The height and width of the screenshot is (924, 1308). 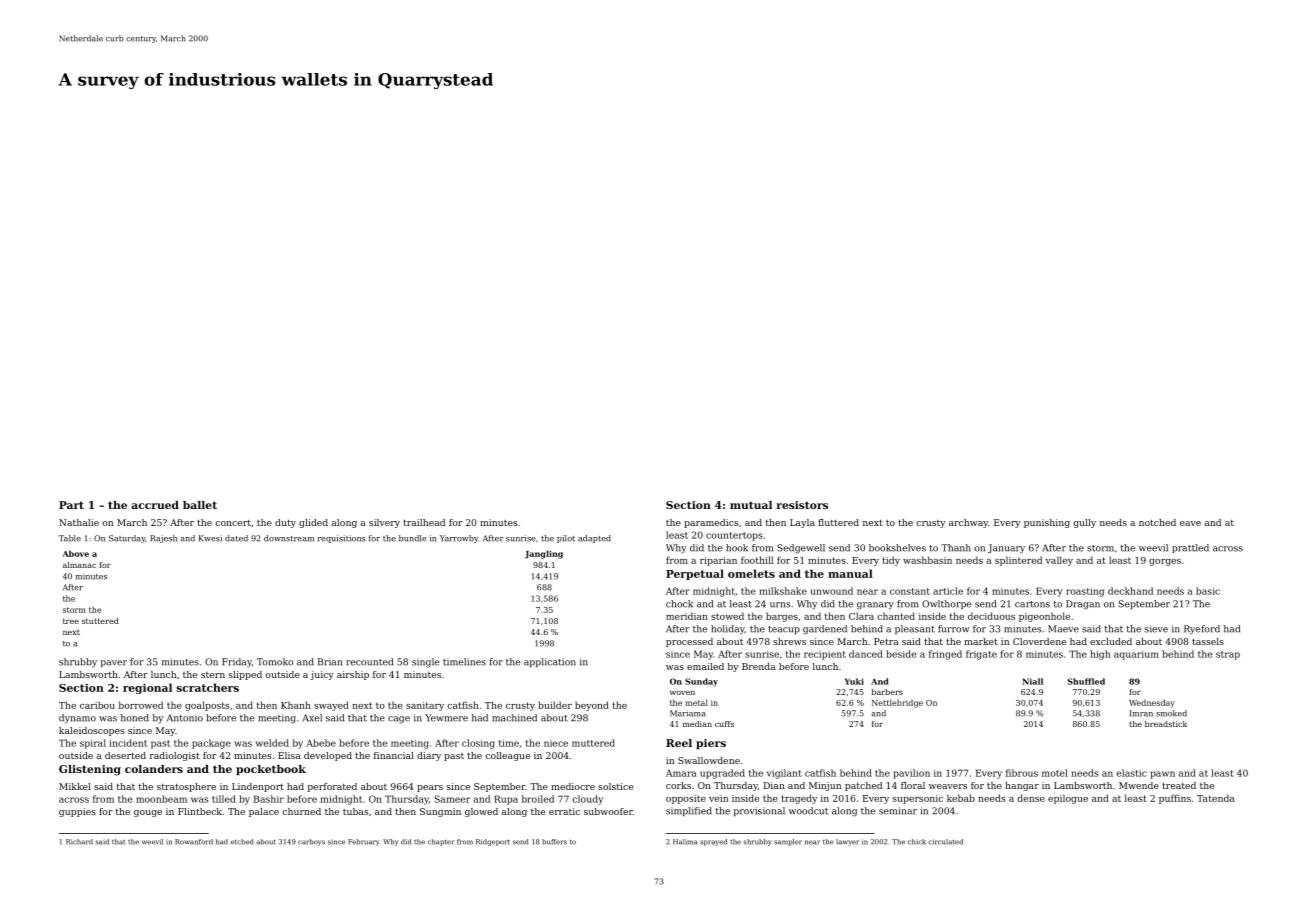 I want to click on accrued, so click(x=155, y=505).
